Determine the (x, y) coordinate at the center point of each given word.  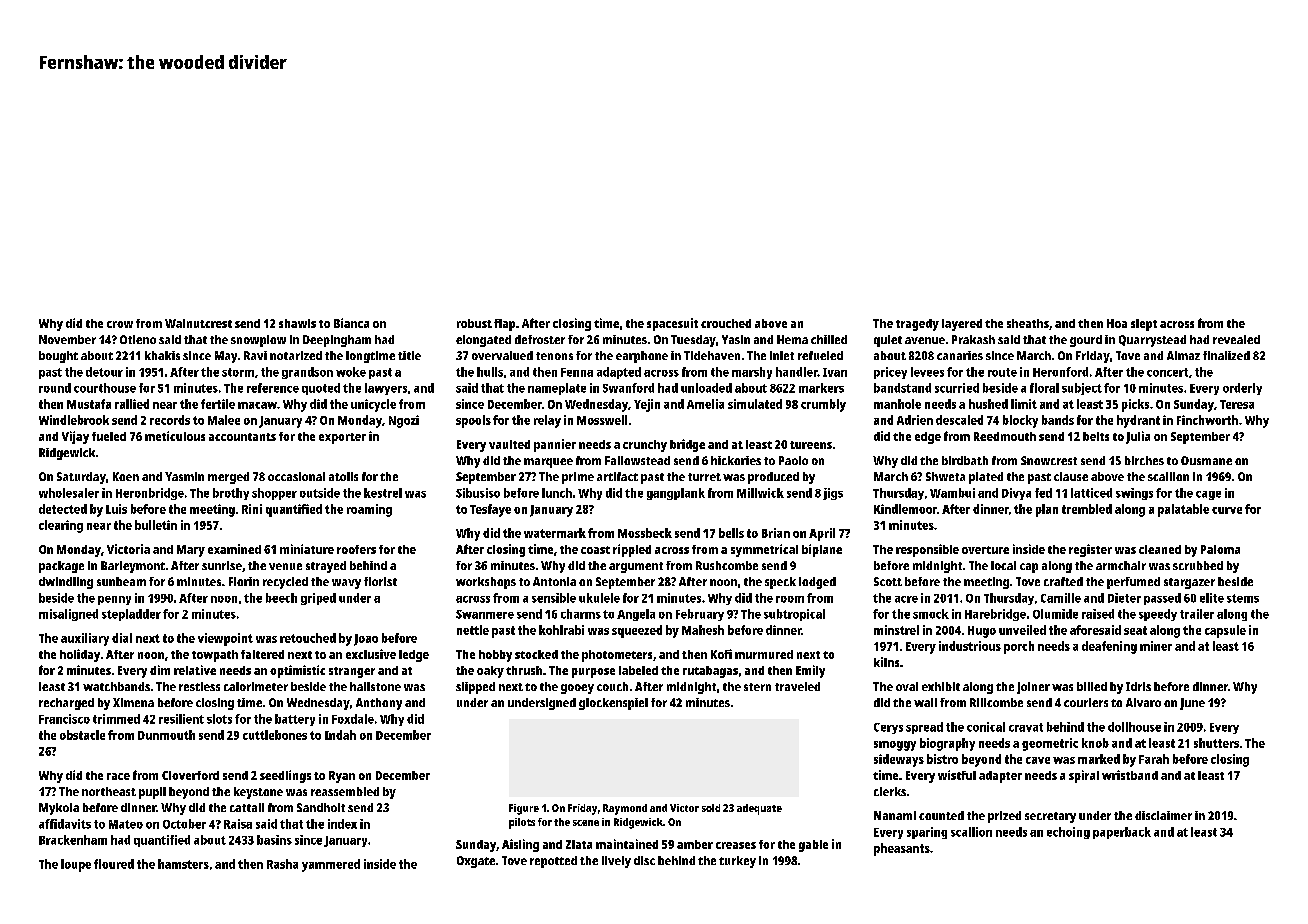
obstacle (82, 735)
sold (711, 808)
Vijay (75, 437)
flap (504, 325)
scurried (957, 388)
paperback (1122, 833)
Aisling (520, 845)
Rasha (282, 864)
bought (58, 357)
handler (797, 372)
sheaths (1028, 323)
